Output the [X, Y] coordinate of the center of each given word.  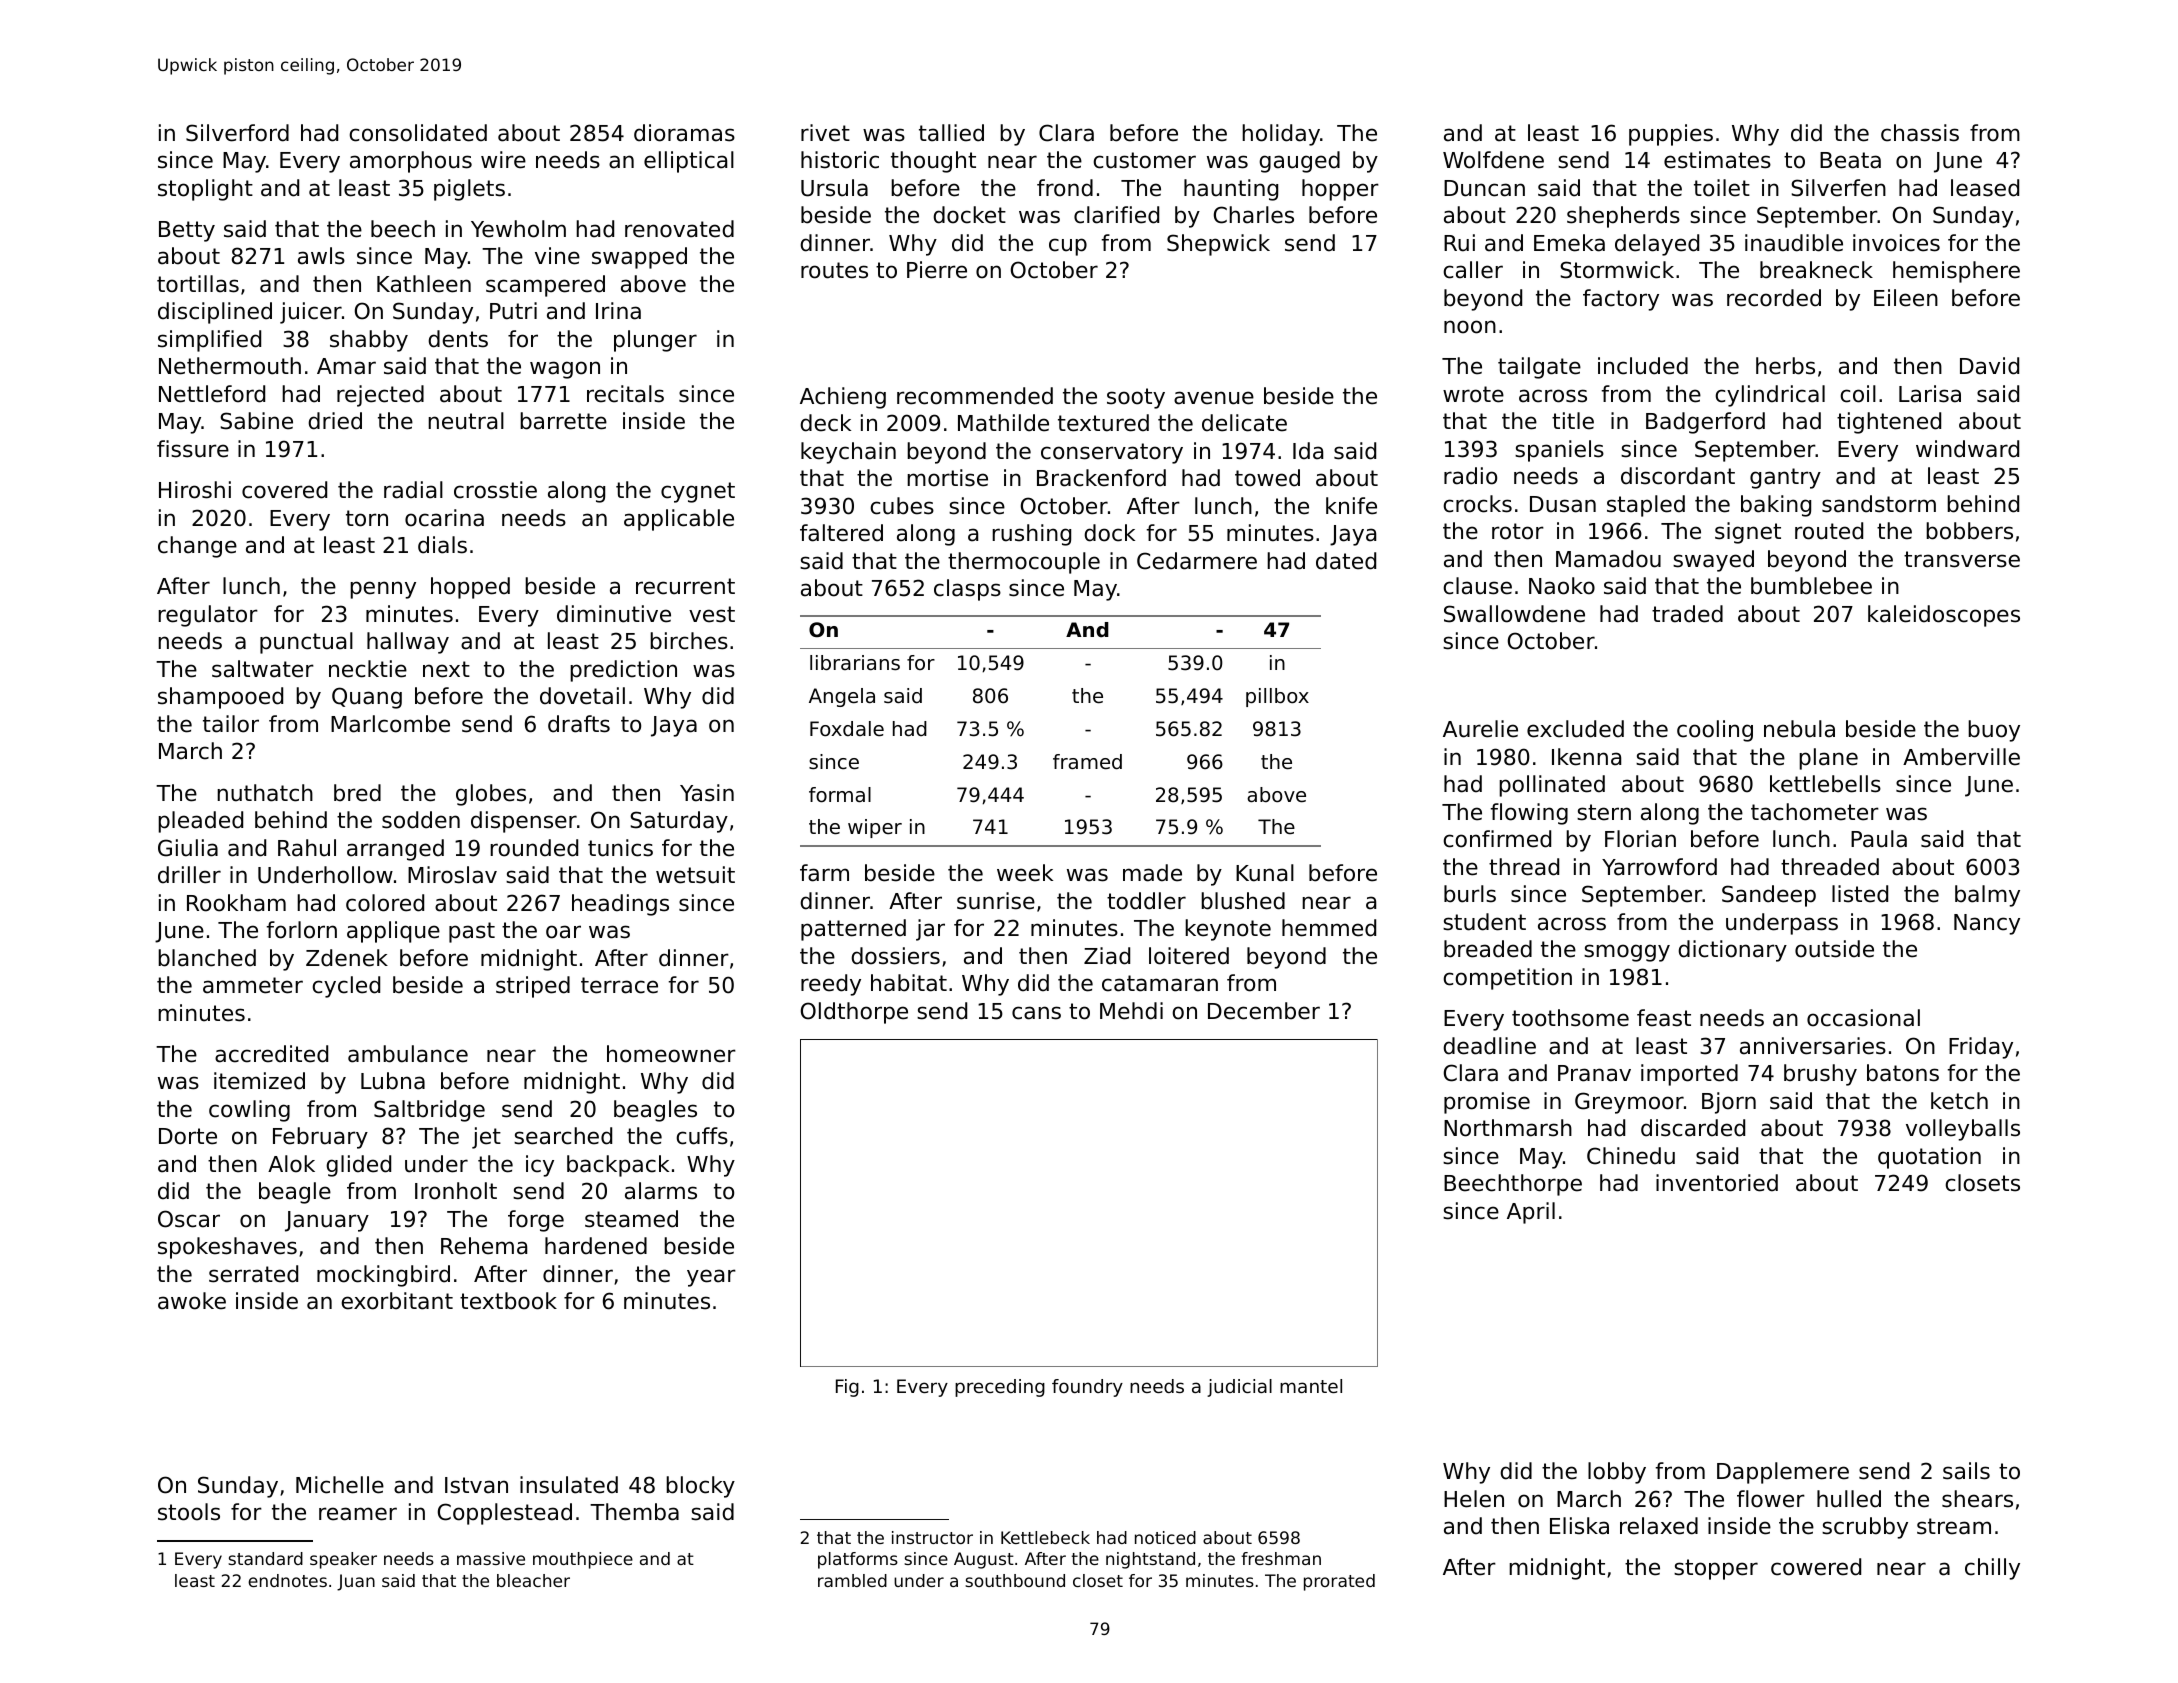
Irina [618, 311]
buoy [1994, 731]
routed [1829, 531]
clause [1478, 586]
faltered [841, 533]
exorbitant [397, 1301]
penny [383, 590]
